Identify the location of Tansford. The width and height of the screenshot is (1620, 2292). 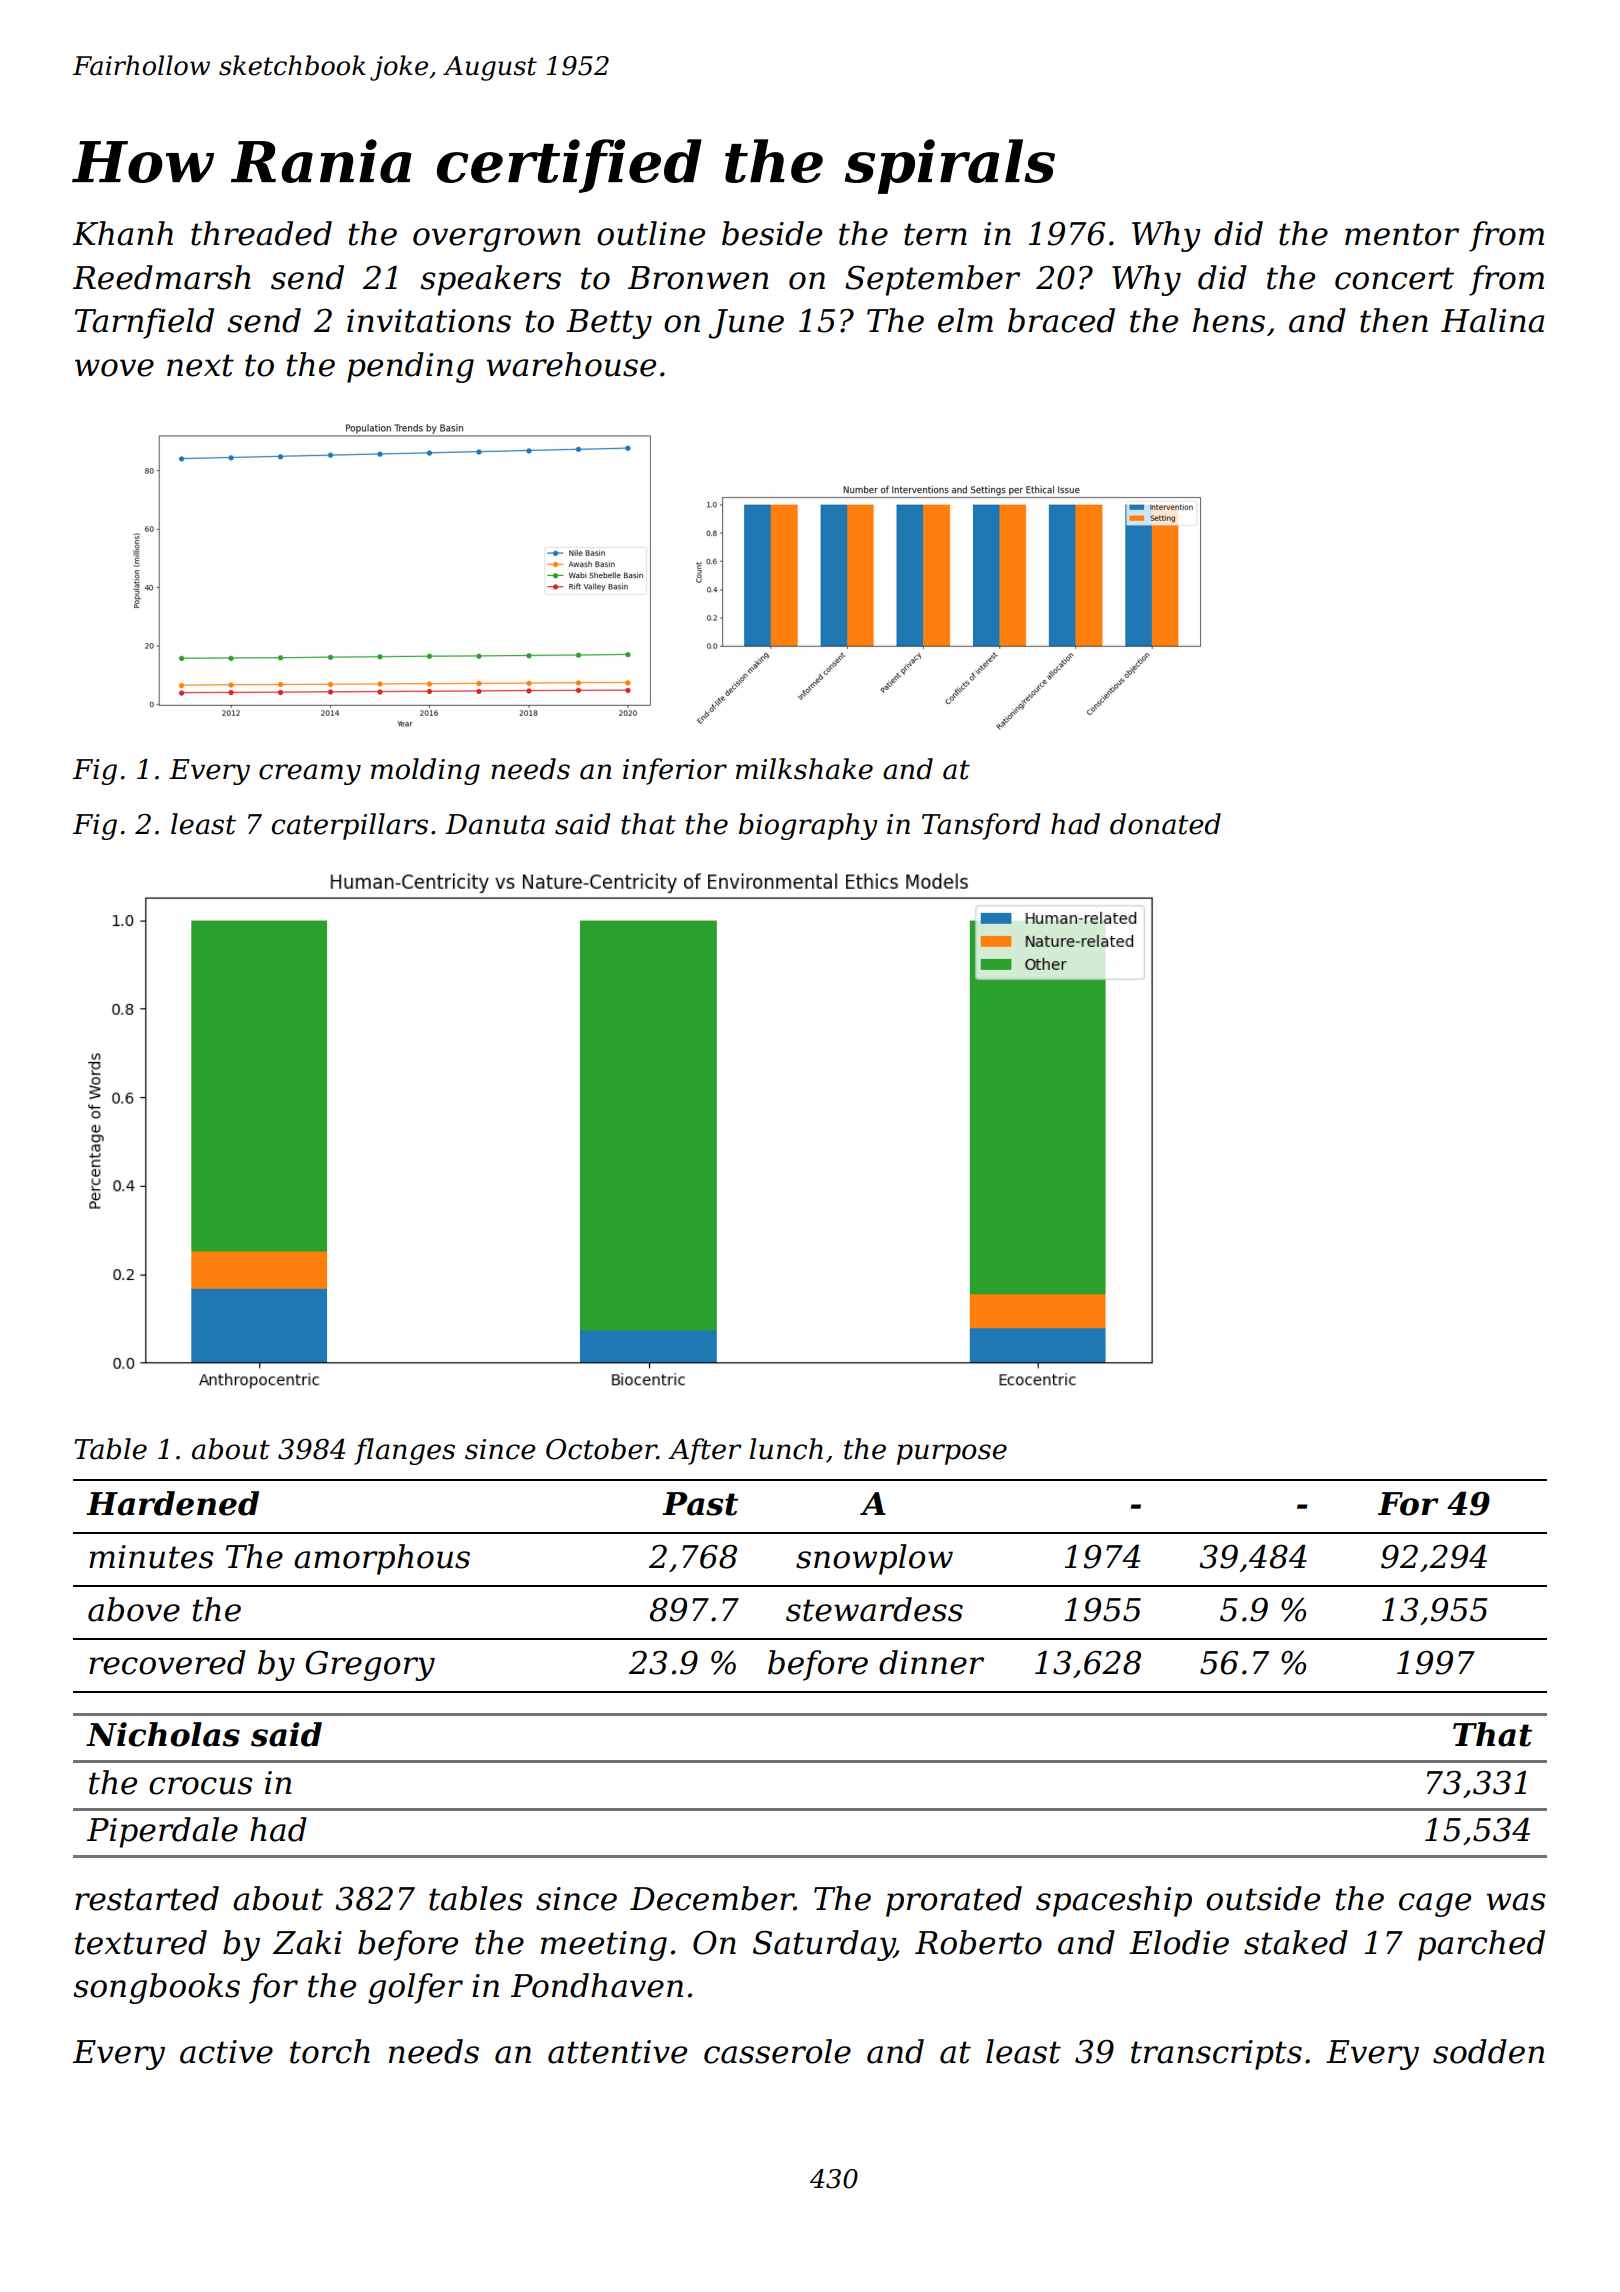
(981, 826).
